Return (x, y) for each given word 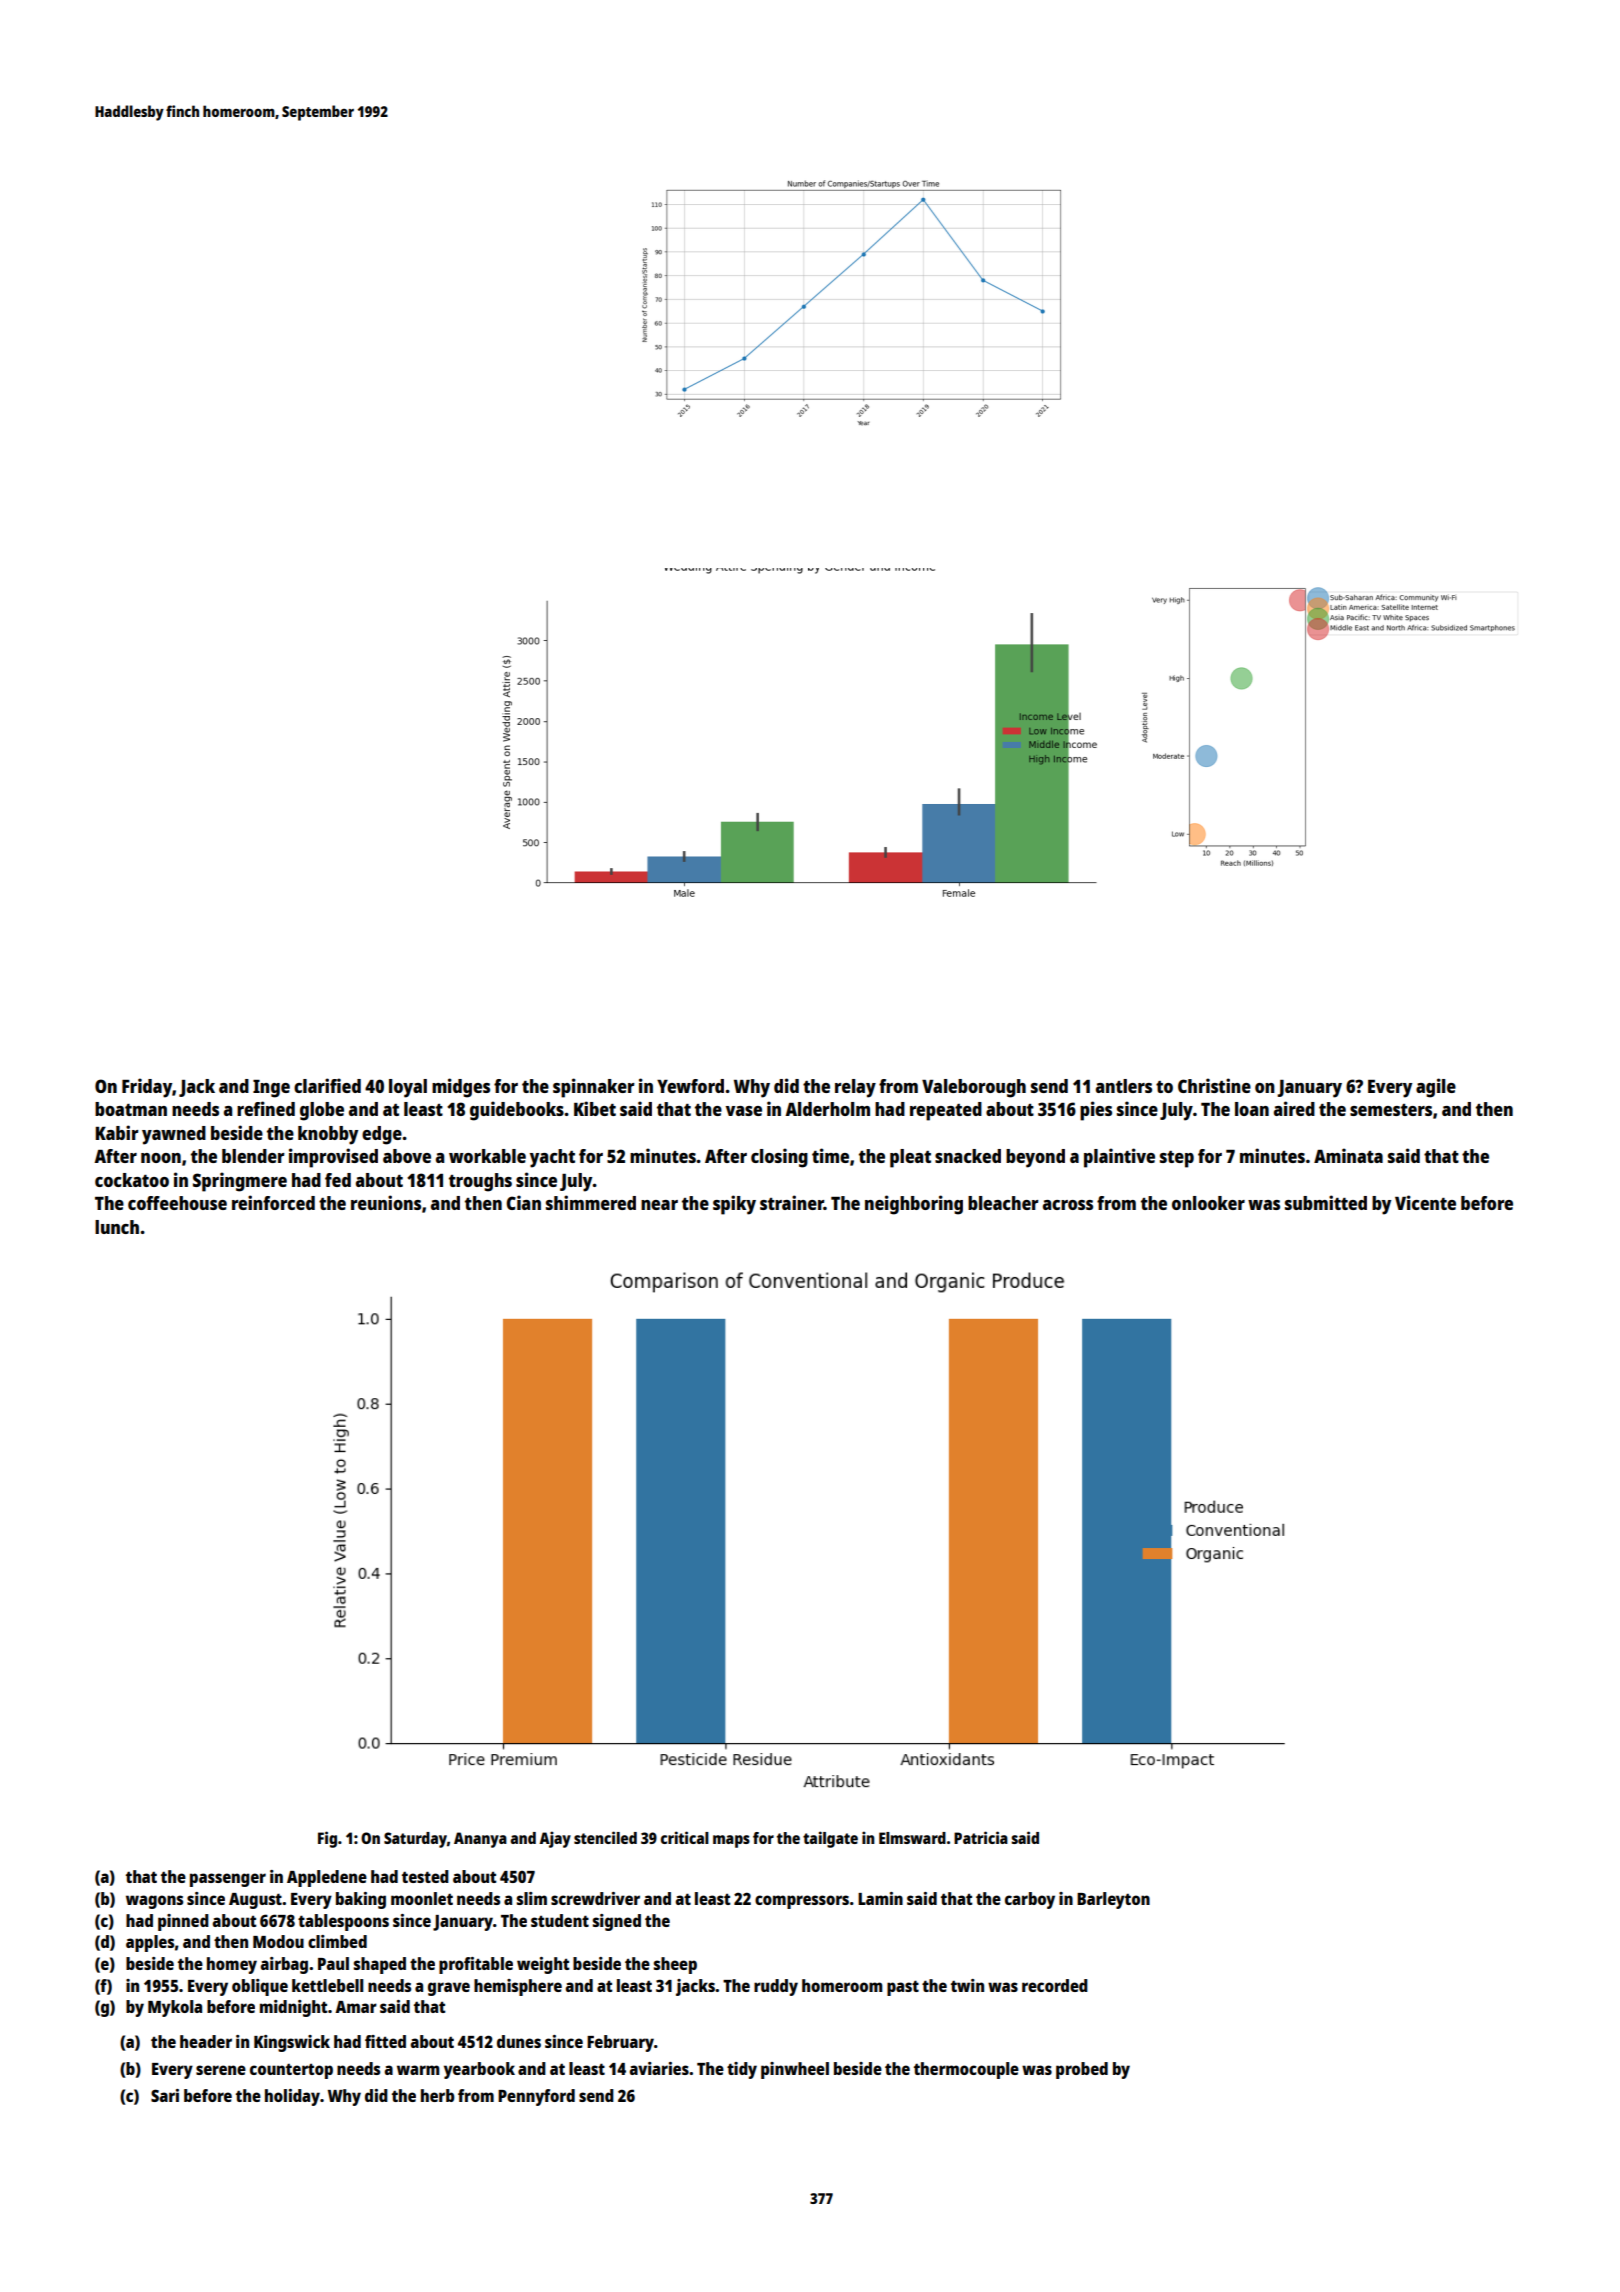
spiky (734, 1205)
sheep (675, 1965)
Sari (165, 2095)
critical (685, 1837)
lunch (117, 1227)
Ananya (480, 1840)
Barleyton (1113, 1900)
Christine (1214, 1085)
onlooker (1208, 1203)
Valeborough (974, 1088)
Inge (271, 1089)
